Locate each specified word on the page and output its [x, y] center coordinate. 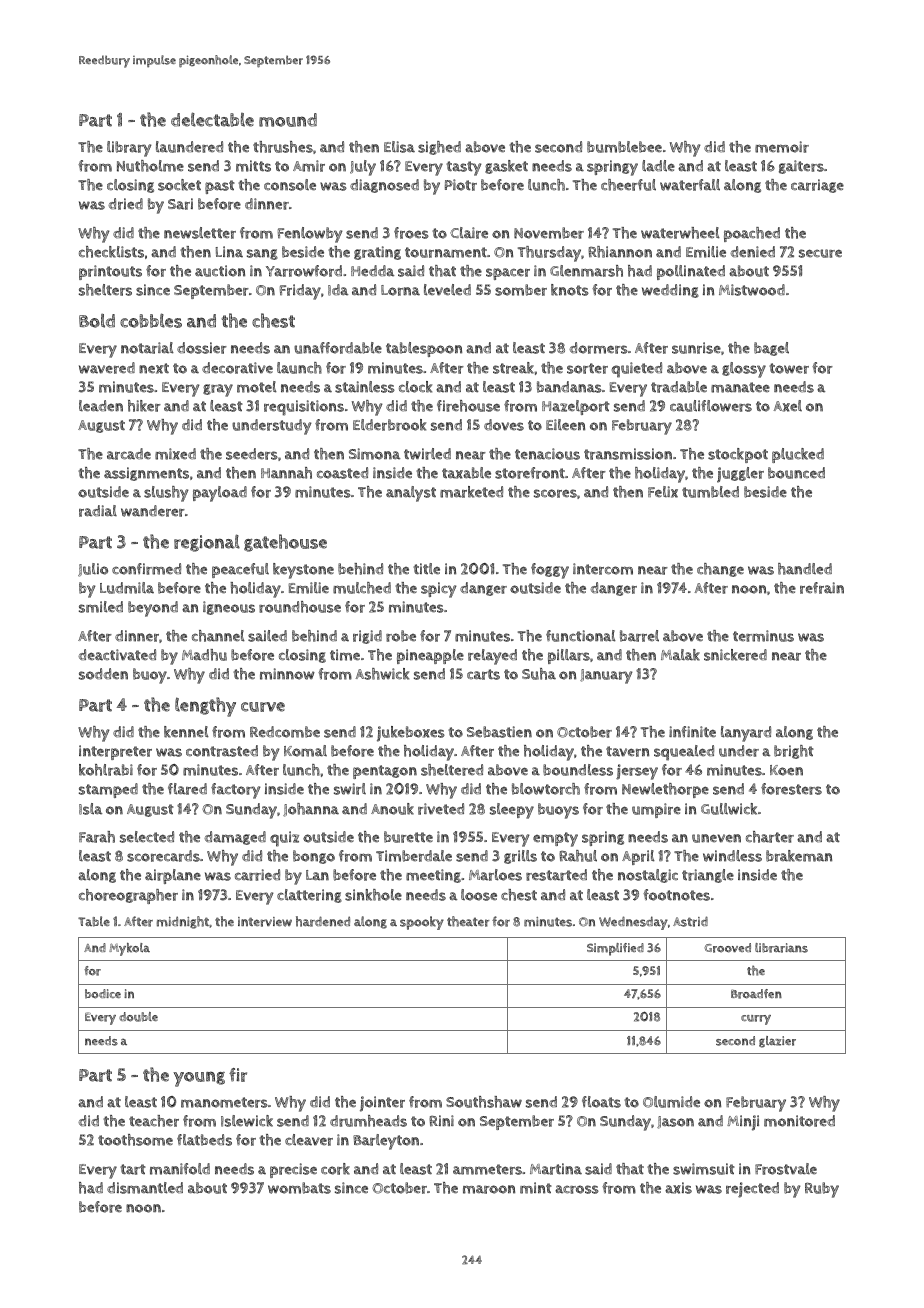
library [129, 149]
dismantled [145, 1188]
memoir [782, 147]
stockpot [738, 455]
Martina [556, 1169]
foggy [550, 571]
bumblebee [624, 147]
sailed [267, 636]
